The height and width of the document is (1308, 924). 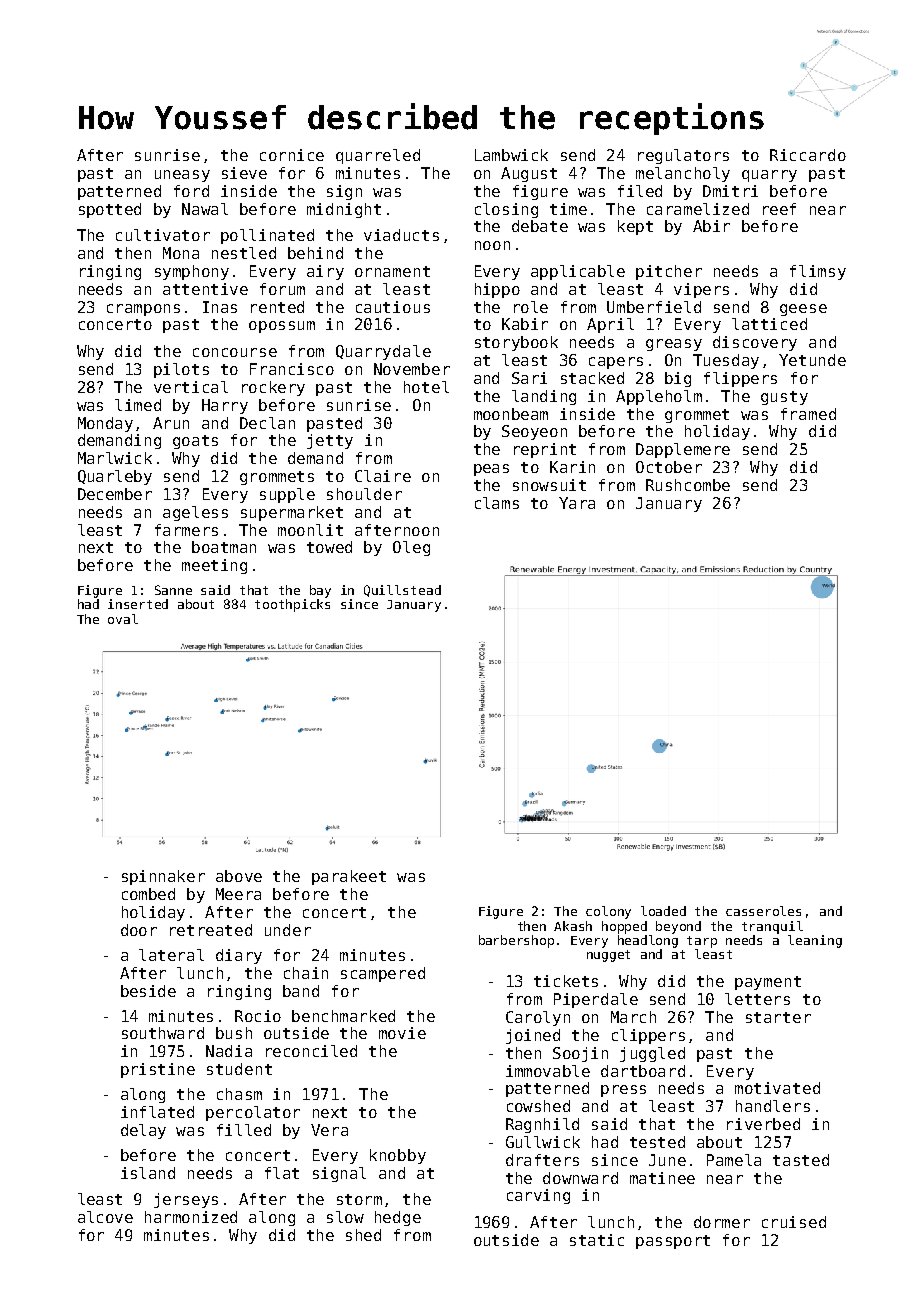 What do you see at coordinates (139, 930) in the document?
I see `door` at bounding box center [139, 930].
